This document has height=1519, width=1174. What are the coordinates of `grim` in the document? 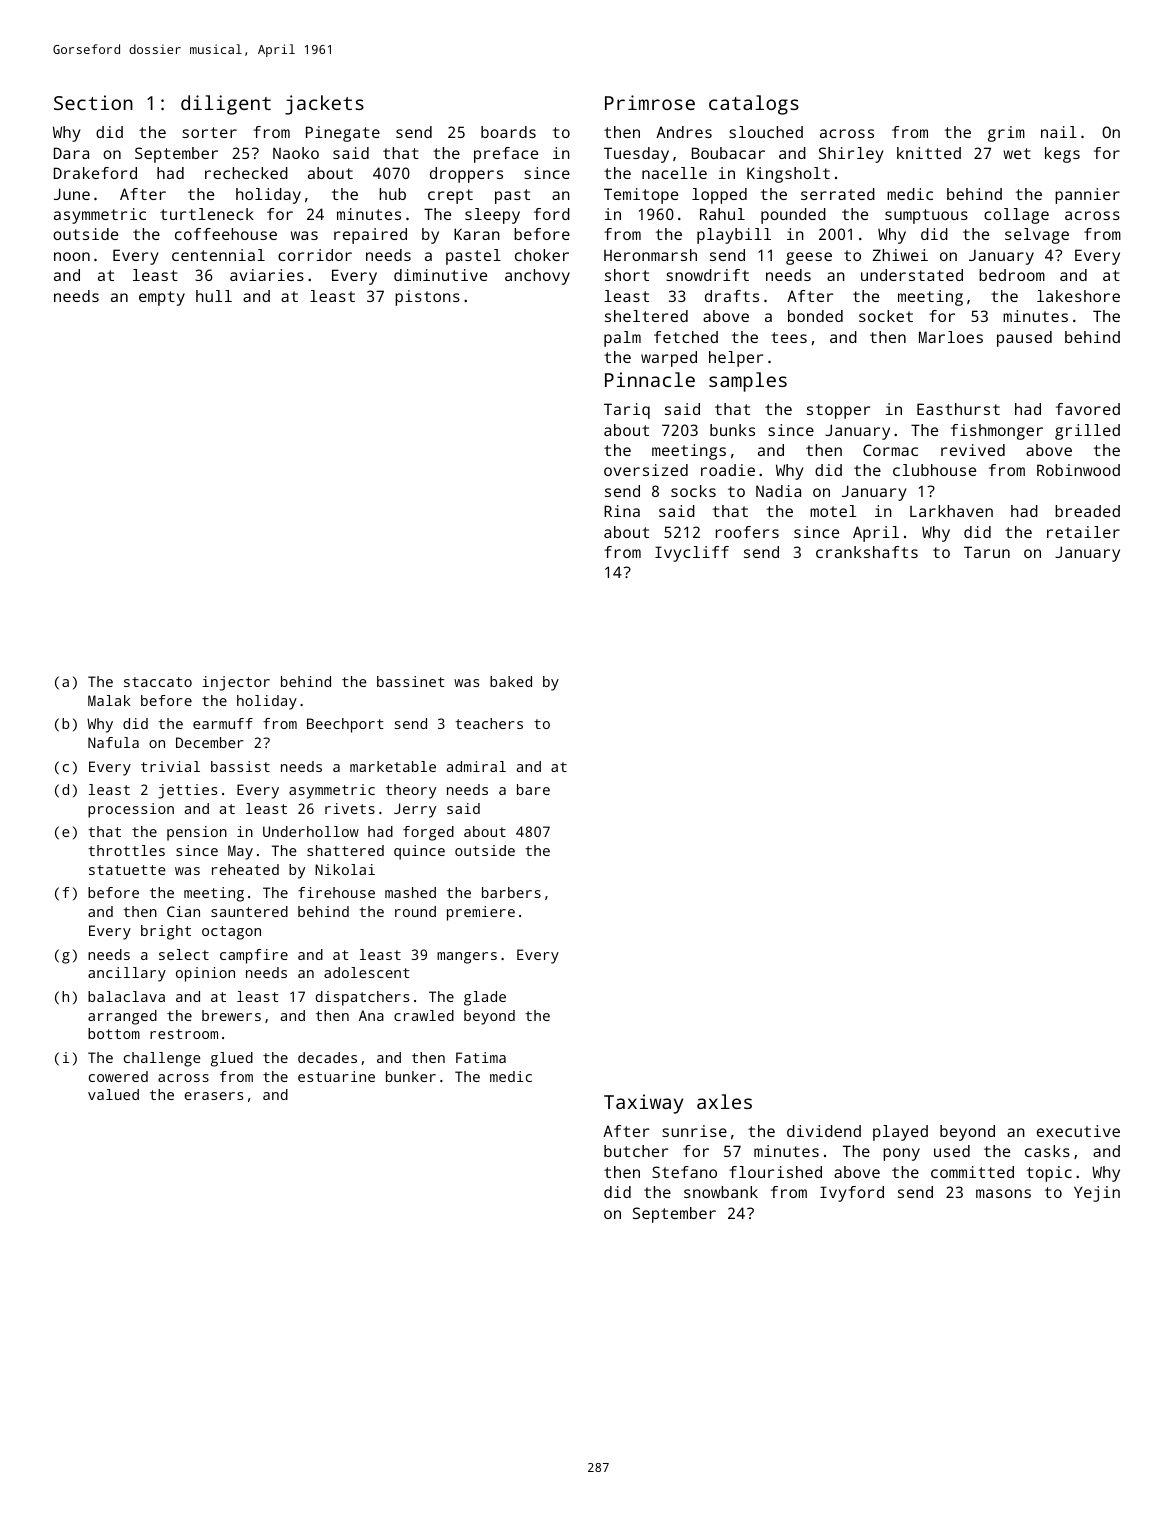 It's located at (1006, 134).
